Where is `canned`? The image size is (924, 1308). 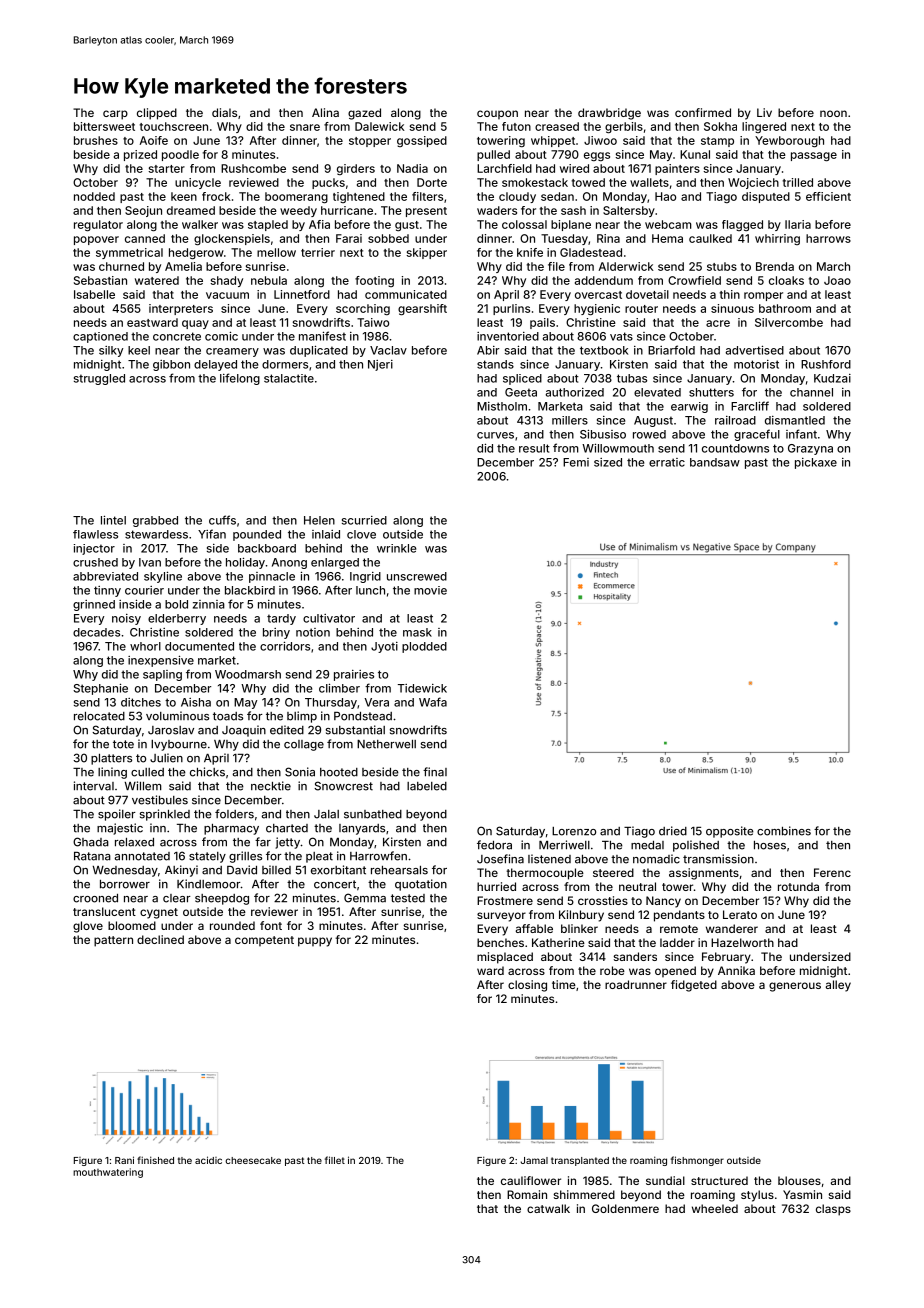 canned is located at coordinates (145, 238).
